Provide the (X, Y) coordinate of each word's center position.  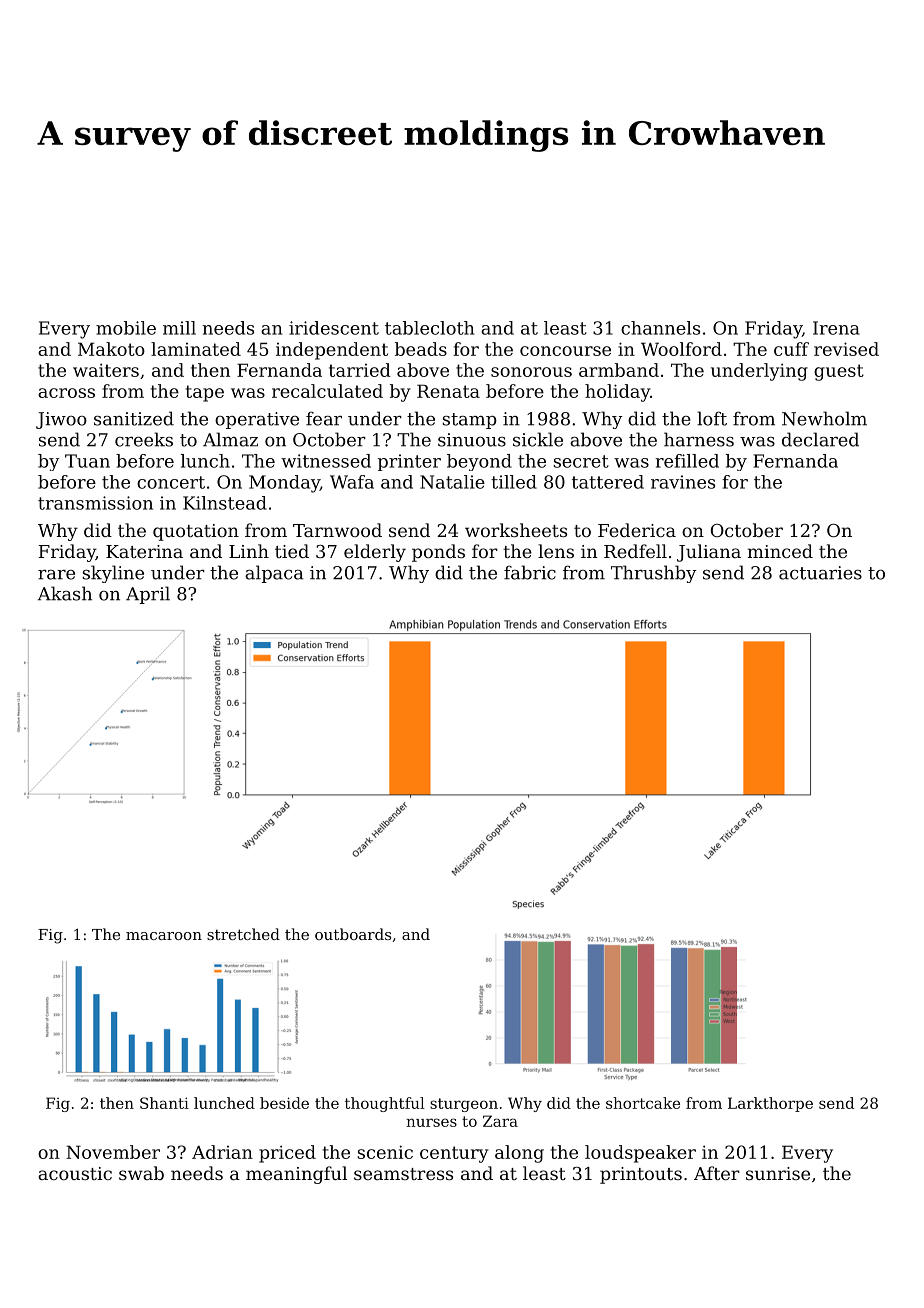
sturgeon (464, 1105)
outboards (353, 934)
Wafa (352, 482)
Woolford (681, 349)
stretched (243, 934)
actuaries (820, 573)
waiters (106, 370)
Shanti (164, 1103)
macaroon (164, 936)
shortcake (643, 1103)
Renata (448, 391)
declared (820, 439)
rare (56, 575)
